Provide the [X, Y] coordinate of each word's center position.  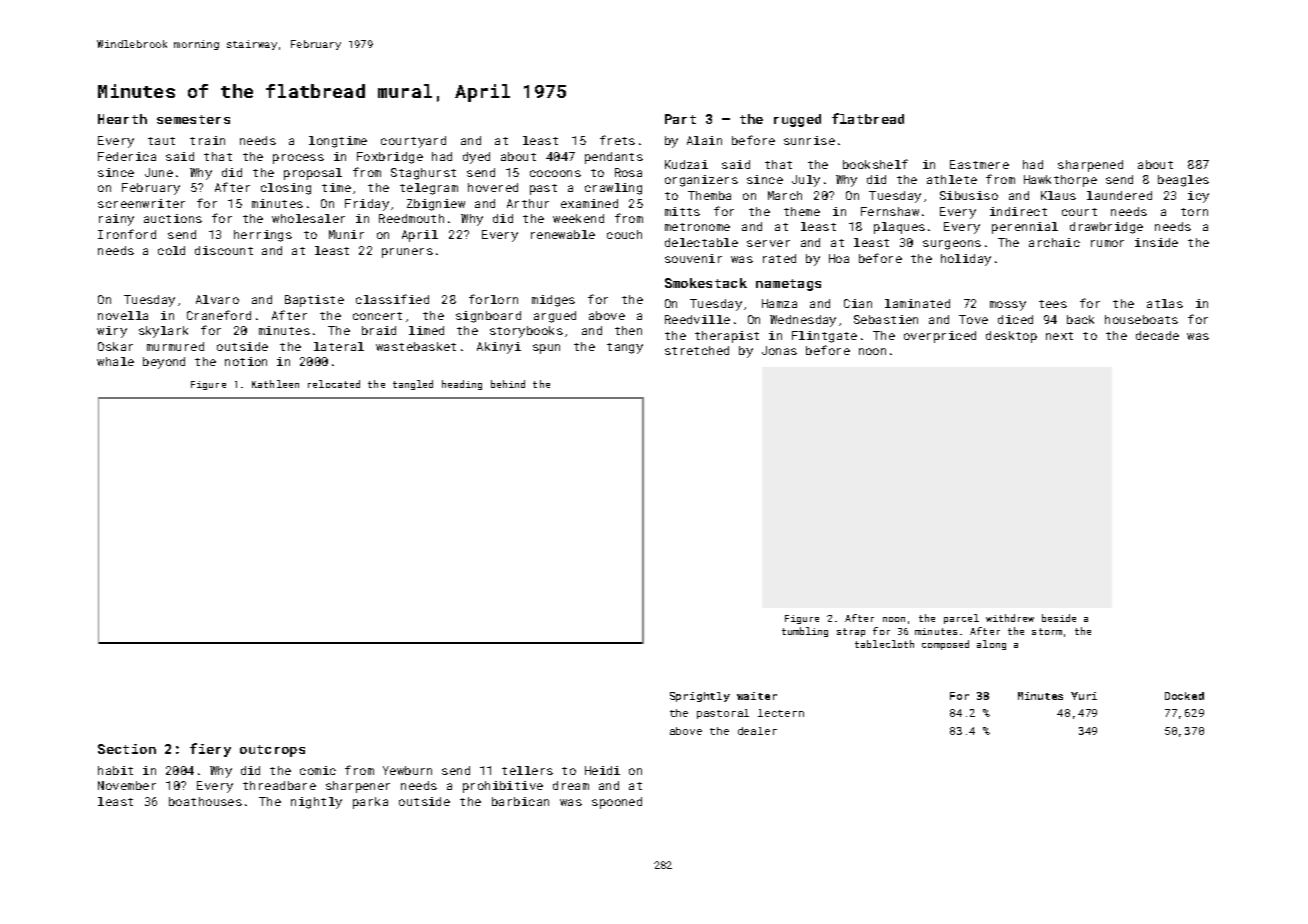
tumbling [805, 632]
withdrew [1010, 618]
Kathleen [275, 384]
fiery [210, 750]
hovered [493, 187]
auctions [173, 218]
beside [1059, 618]
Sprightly [700, 697]
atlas [1165, 303]
